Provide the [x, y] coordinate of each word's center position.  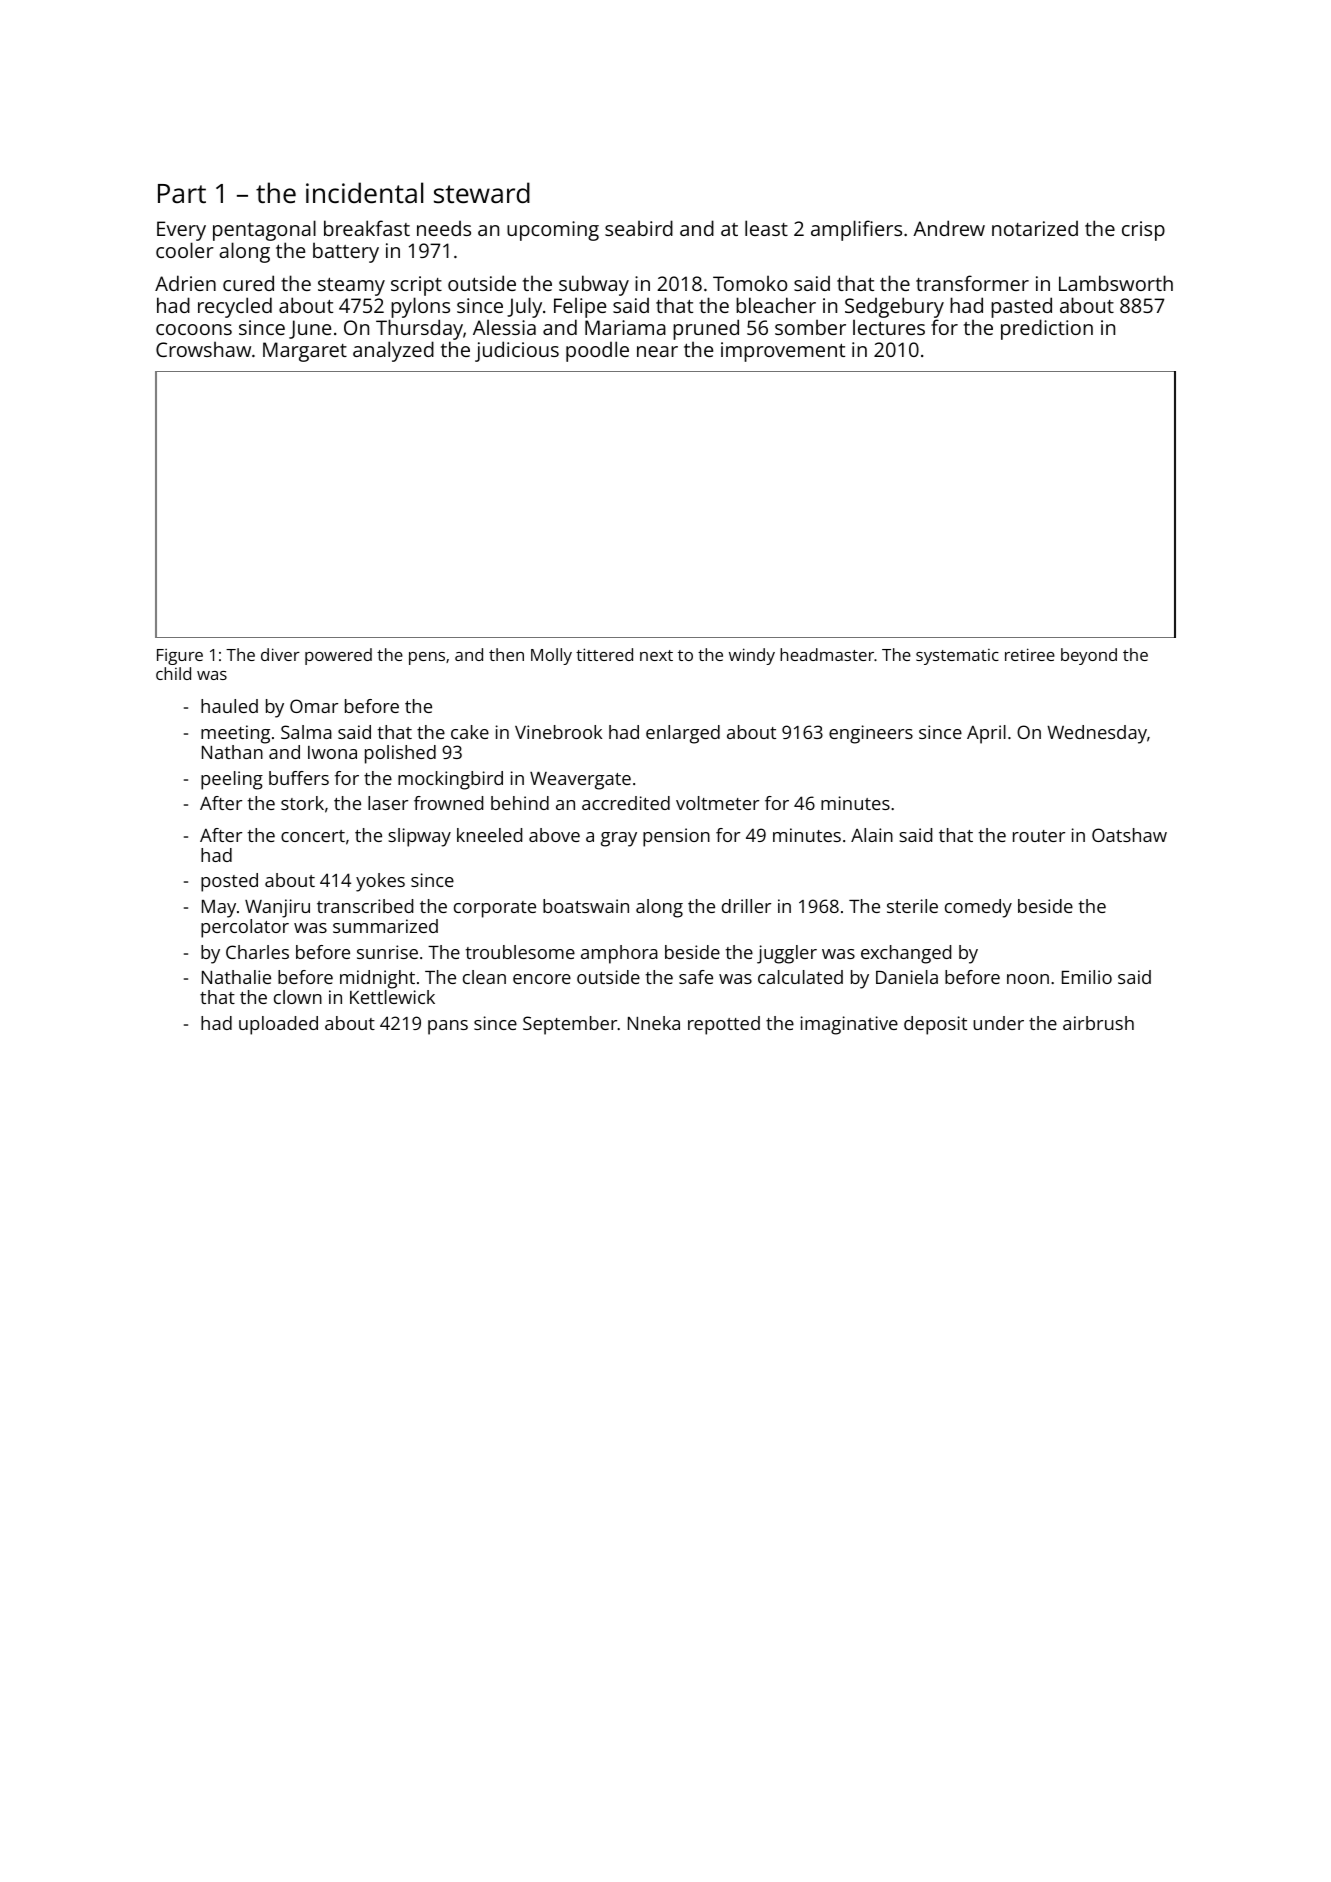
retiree [1030, 654]
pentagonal [264, 230]
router [1039, 836]
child [173, 673]
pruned [706, 329]
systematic [957, 657]
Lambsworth [1116, 283]
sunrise [387, 952]
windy [752, 656]
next [656, 655]
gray [619, 839]
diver [280, 654]
